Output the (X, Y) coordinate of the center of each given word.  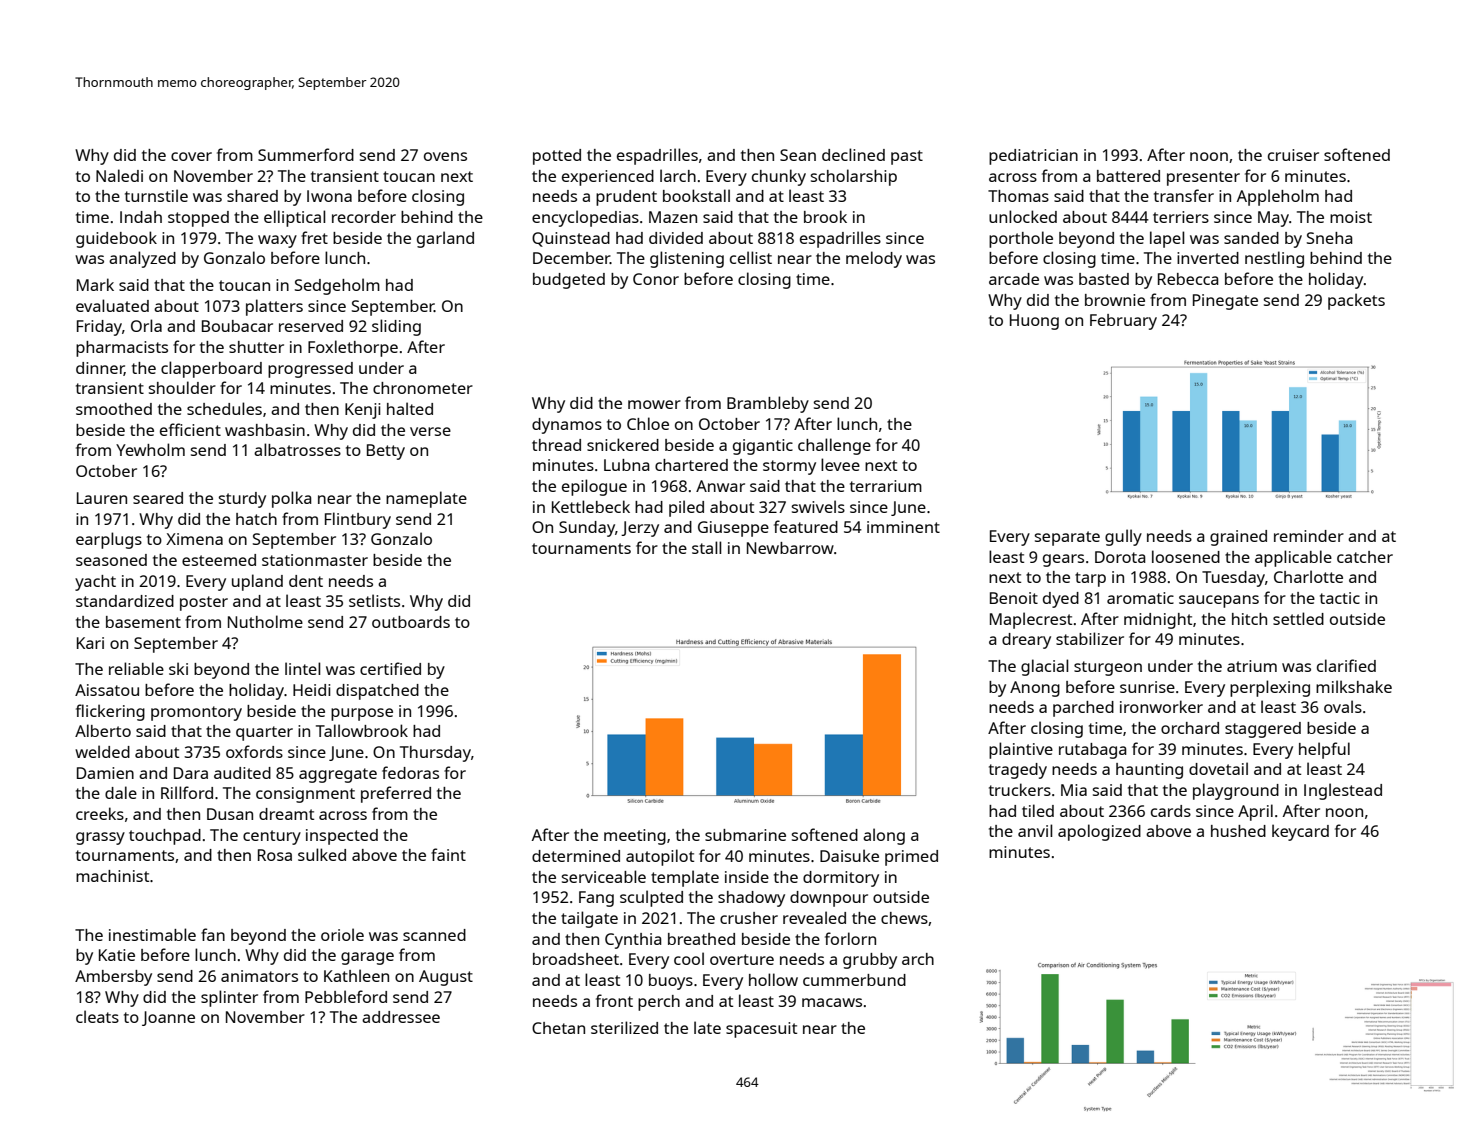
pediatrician (1033, 157)
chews (904, 918)
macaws (832, 1002)
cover (191, 156)
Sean (798, 155)
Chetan (558, 1028)
